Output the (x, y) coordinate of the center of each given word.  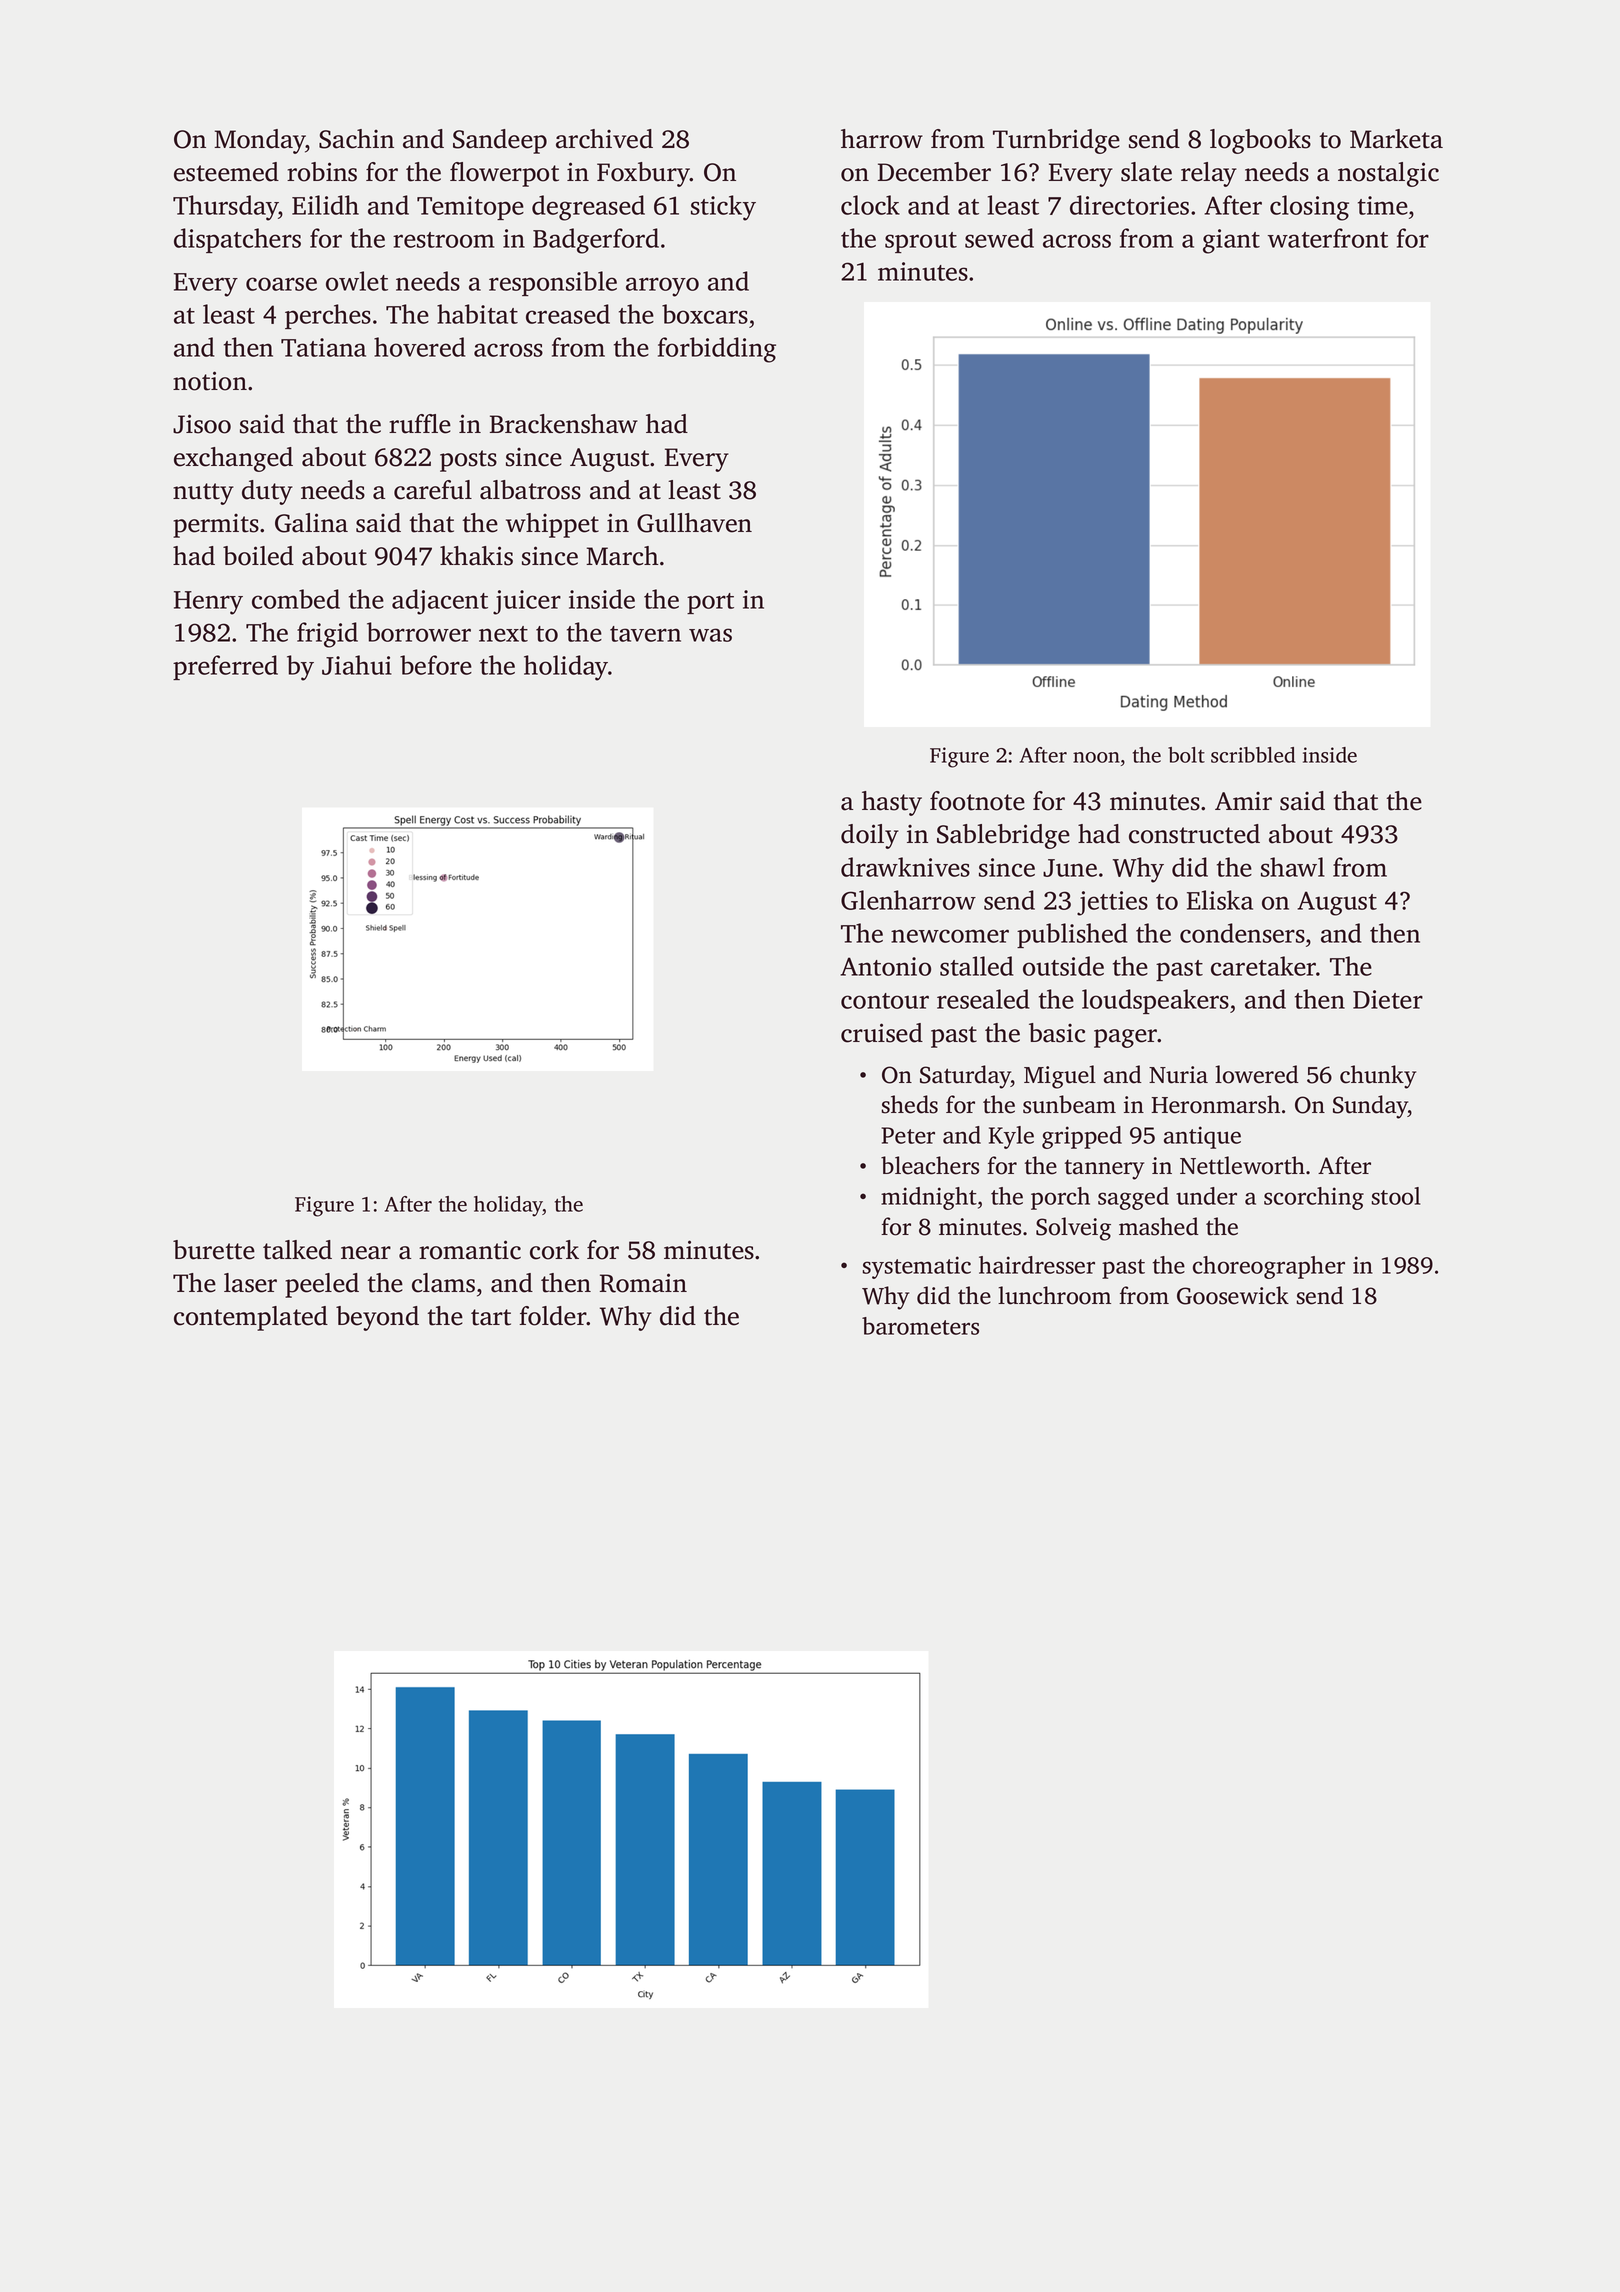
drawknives (905, 867)
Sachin (356, 139)
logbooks (1260, 141)
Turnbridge (1056, 141)
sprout (921, 242)
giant (1231, 241)
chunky (1378, 1077)
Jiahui (357, 665)
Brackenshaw (564, 424)
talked (297, 1250)
